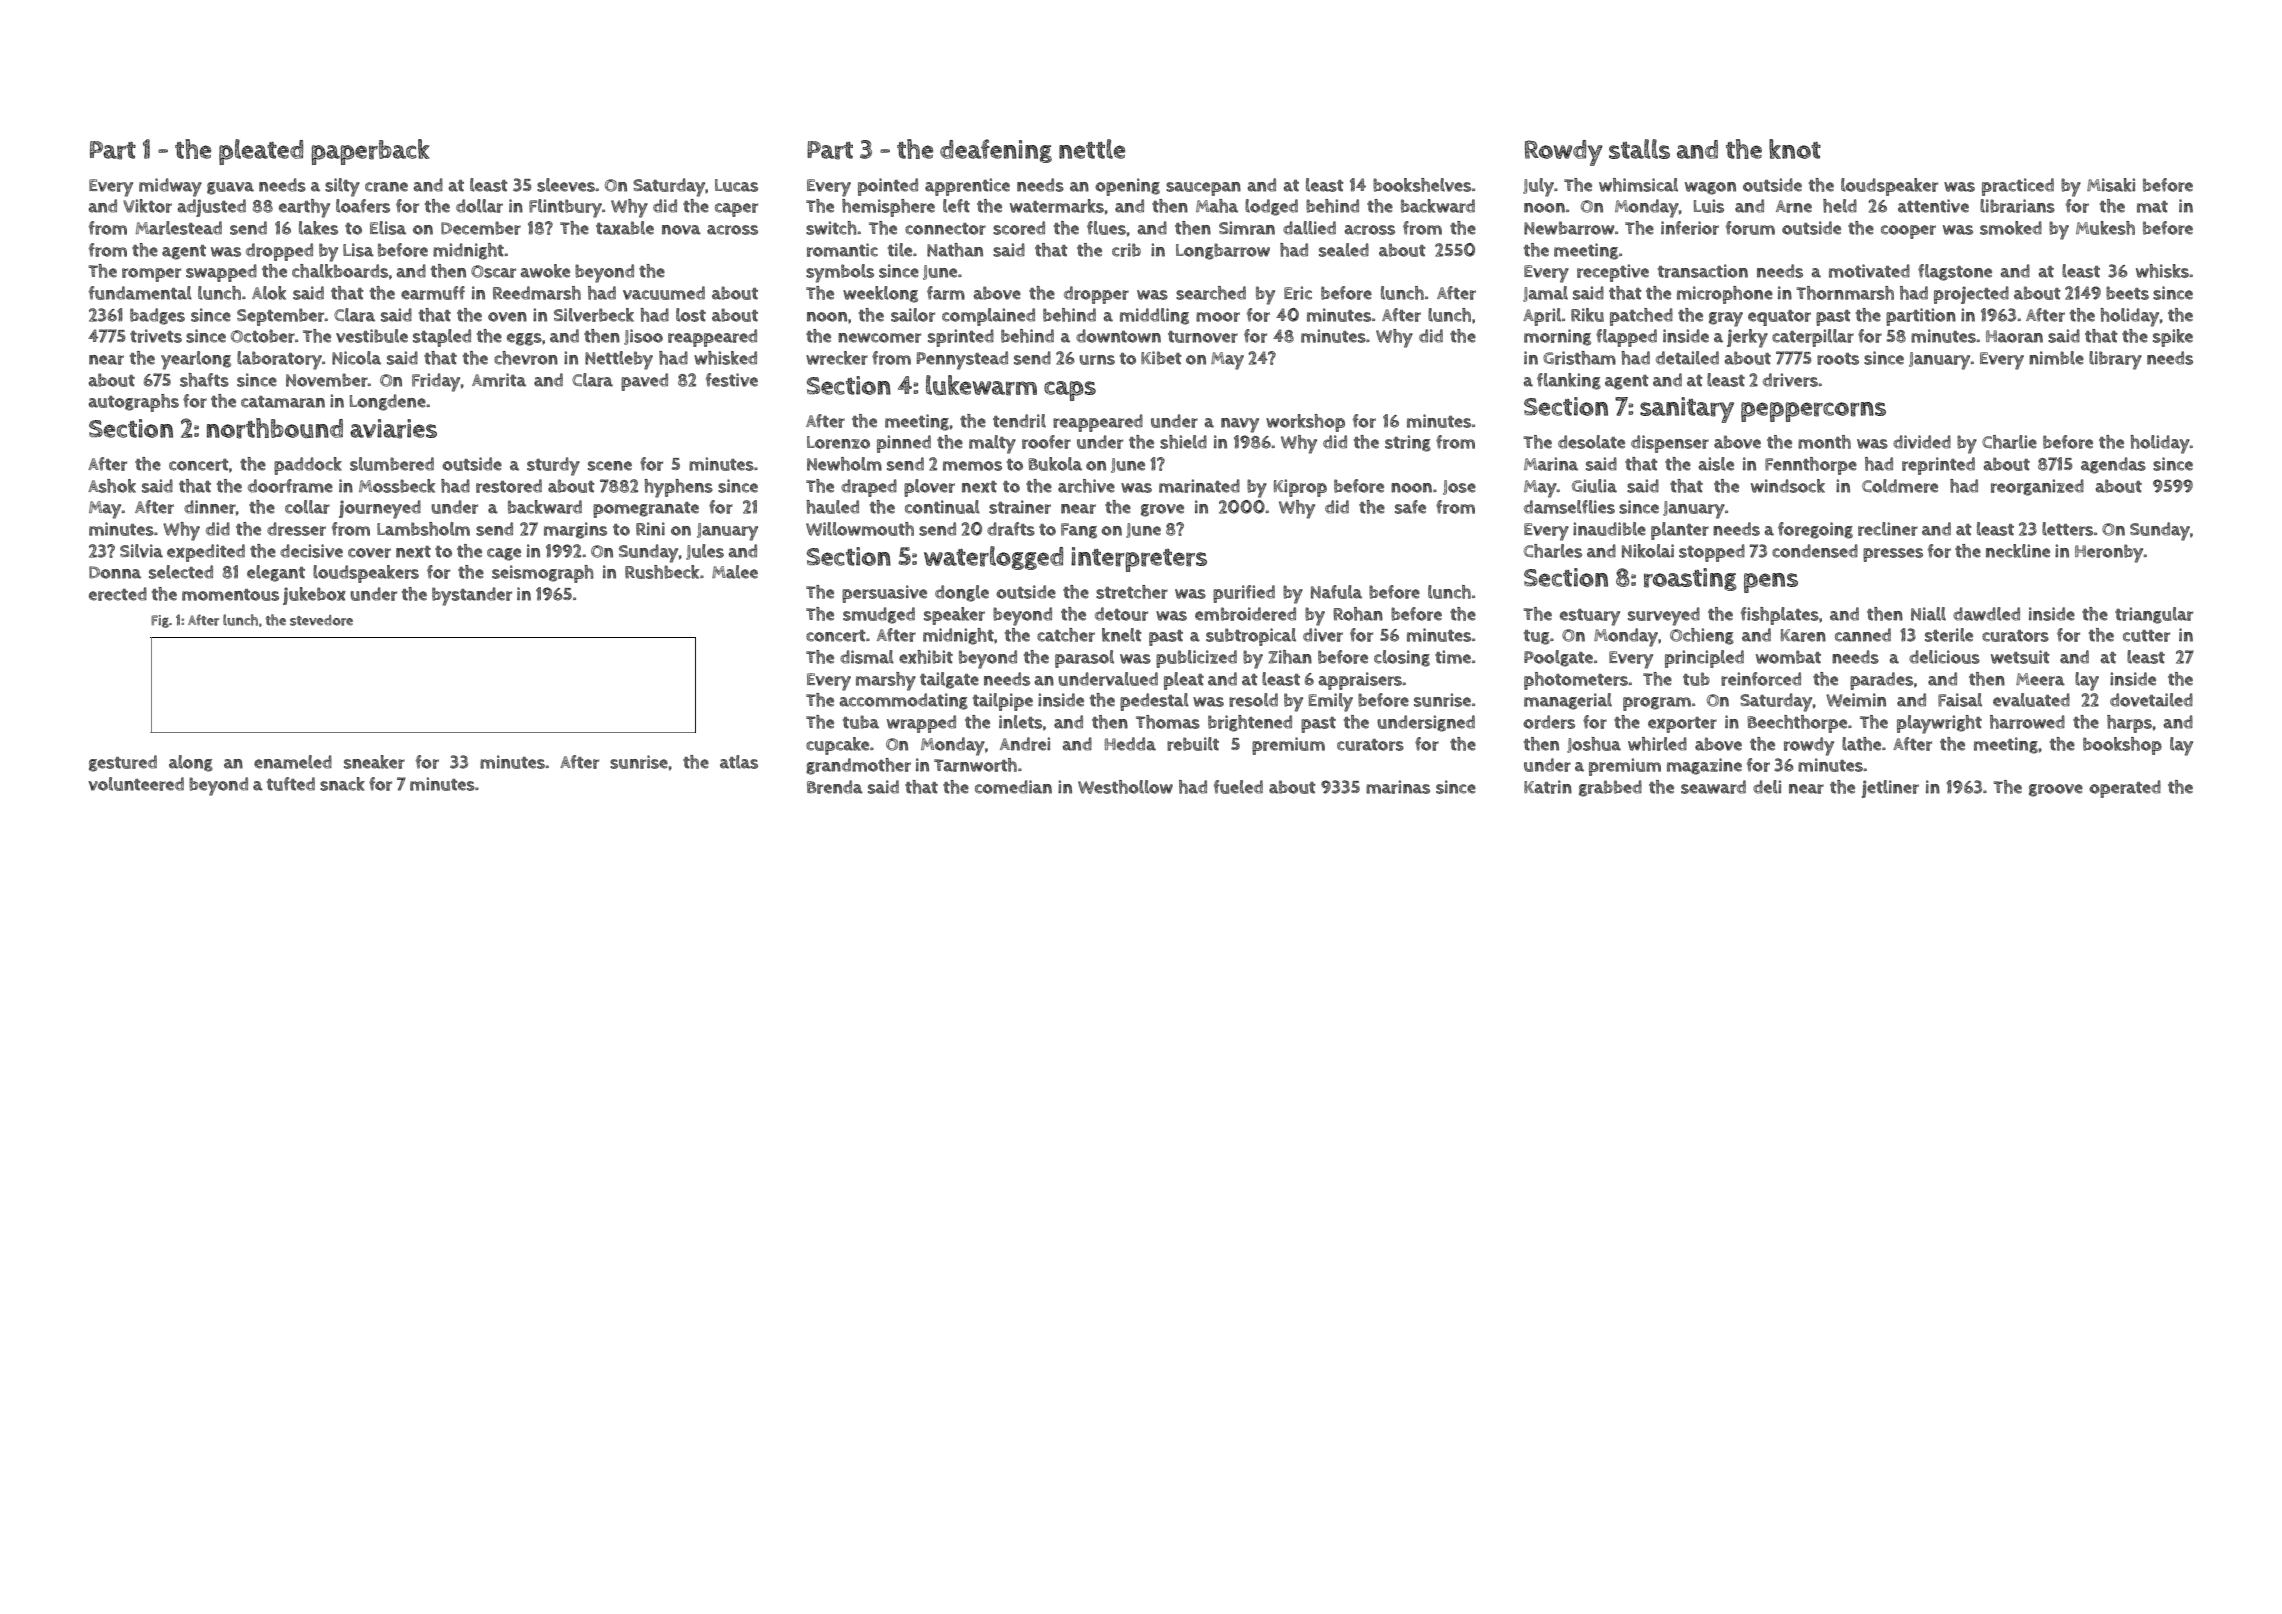 Image resolution: width=2282 pixels, height=1614 pixels. Describe the element at coordinates (140, 293) in the page. I see `fundamental` at that location.
